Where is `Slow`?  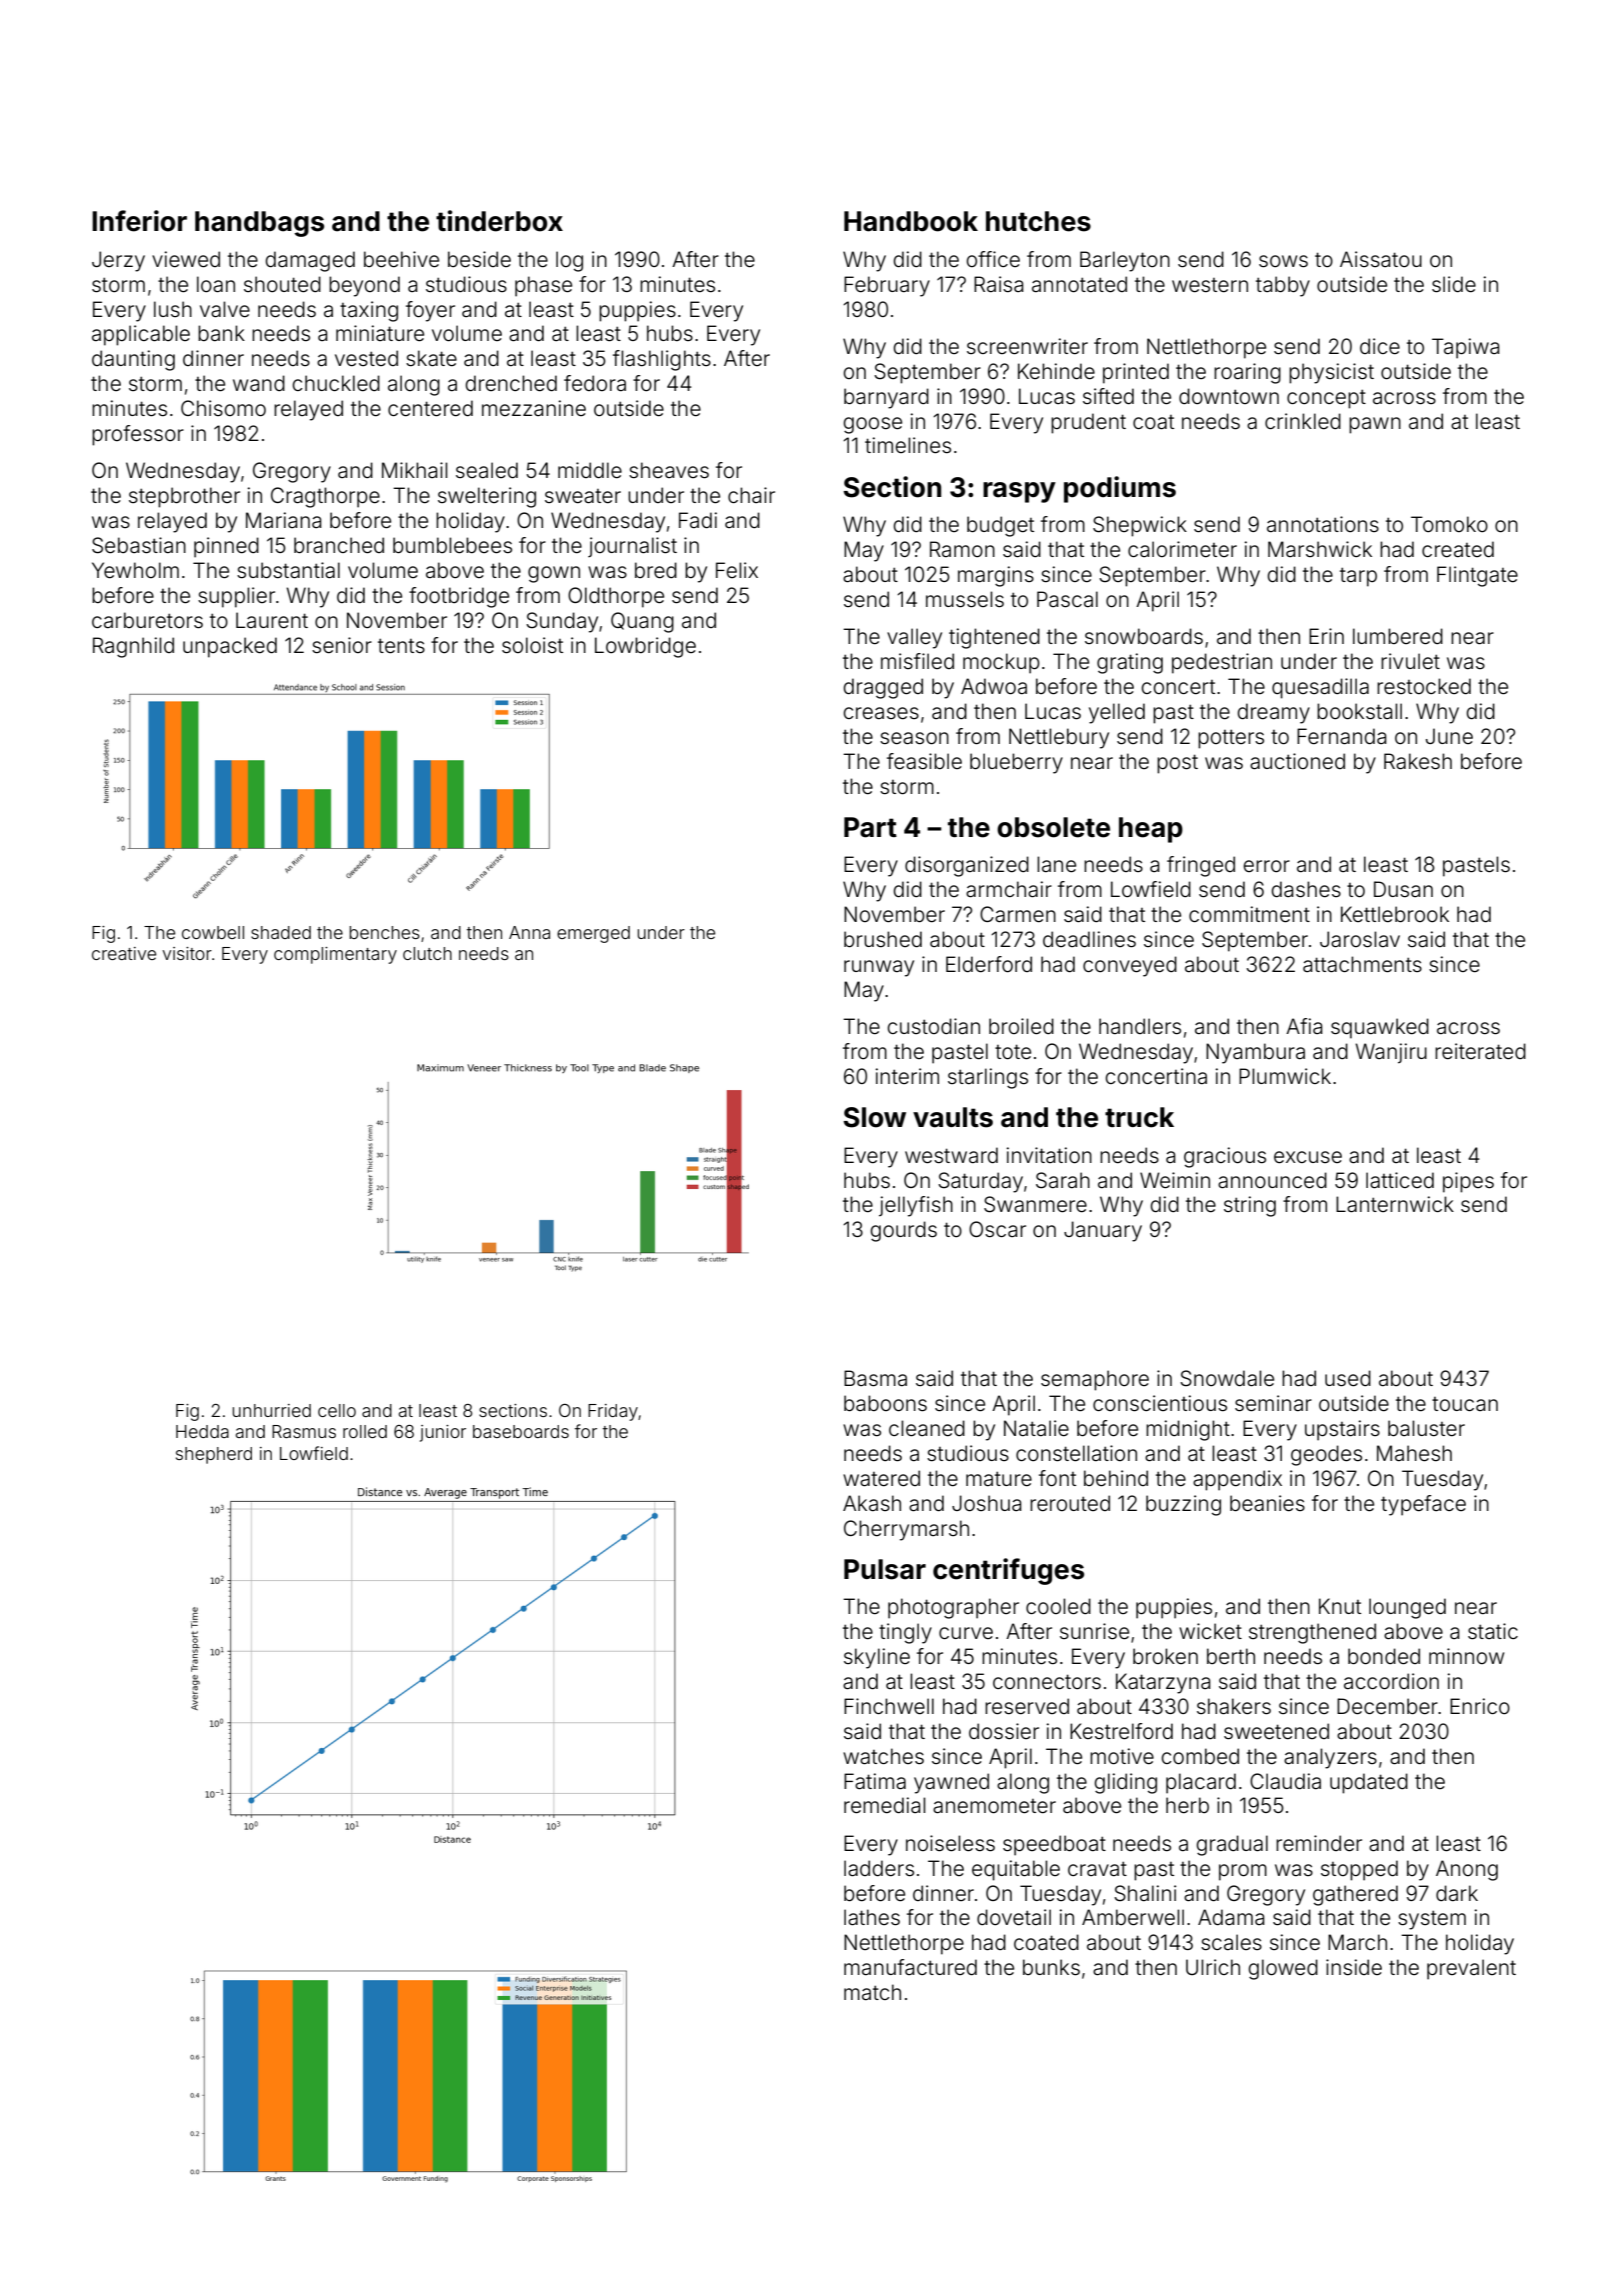
Slow is located at coordinates (874, 1117).
